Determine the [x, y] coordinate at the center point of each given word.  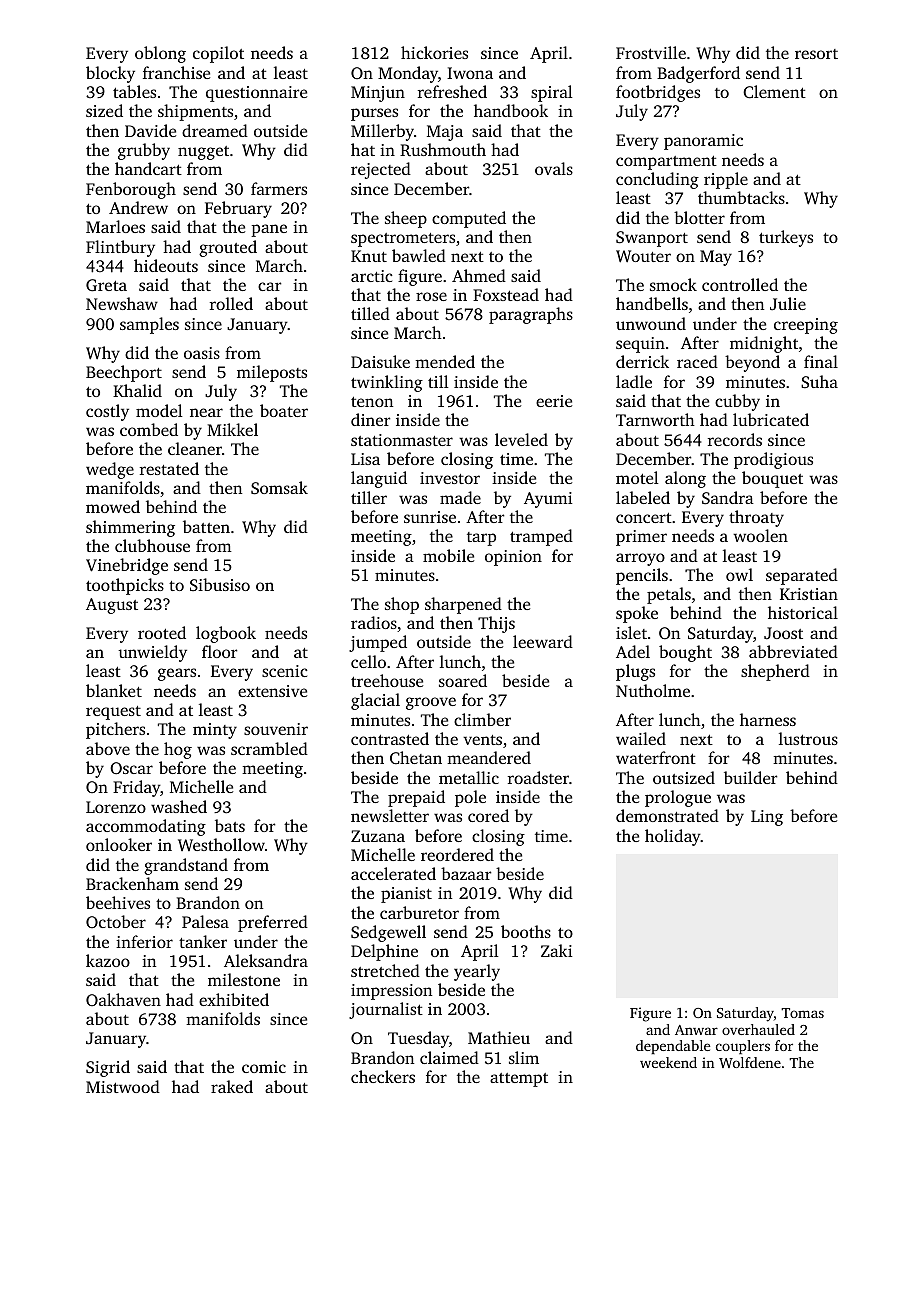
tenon [372, 402]
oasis [202, 353]
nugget [203, 153]
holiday [673, 837]
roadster [538, 777]
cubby [737, 402]
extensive [272, 691]
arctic [372, 276]
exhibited [234, 999]
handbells [652, 303]
